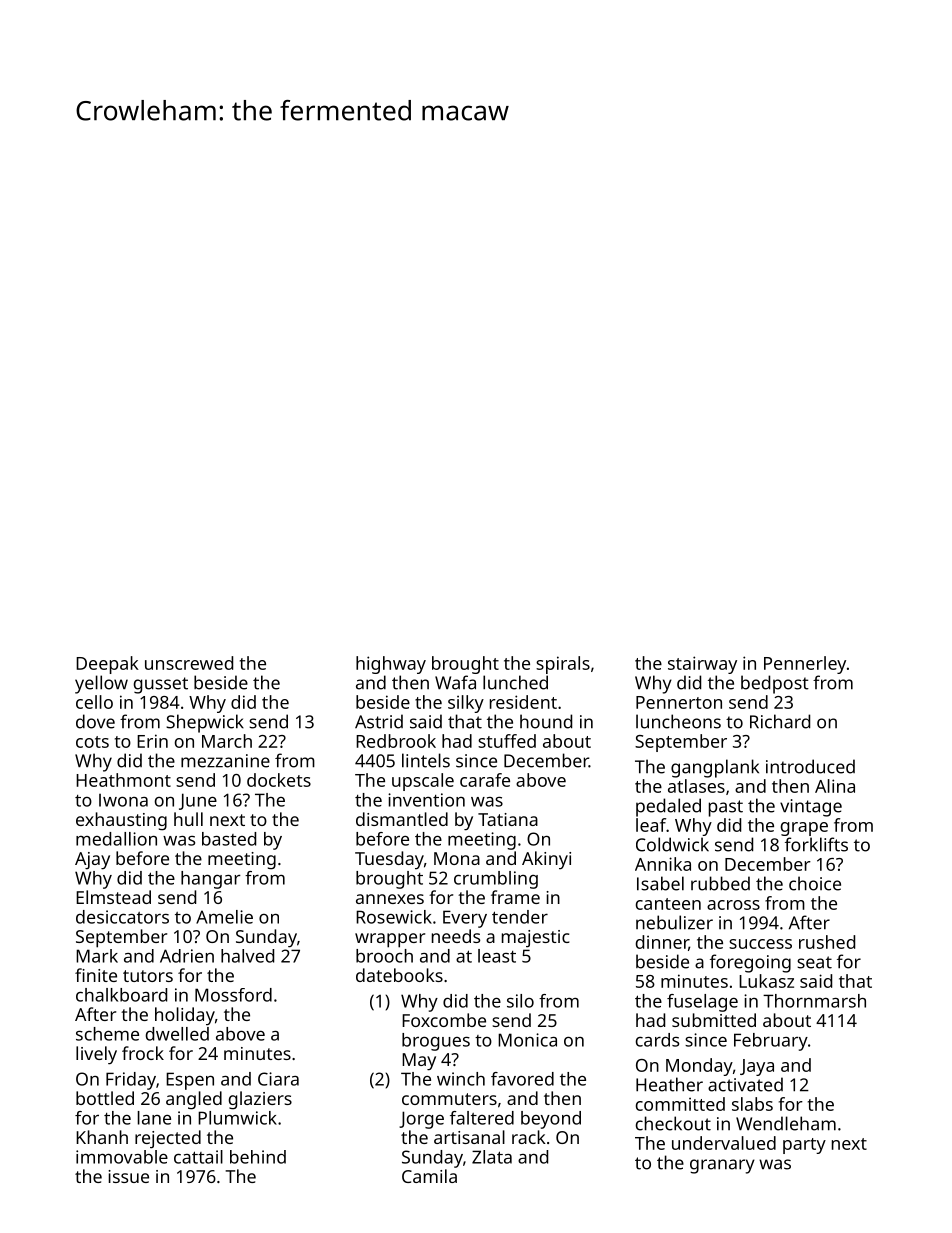 This screenshot has width=952, height=1233. What do you see at coordinates (101, 684) in the screenshot?
I see `yellow` at bounding box center [101, 684].
